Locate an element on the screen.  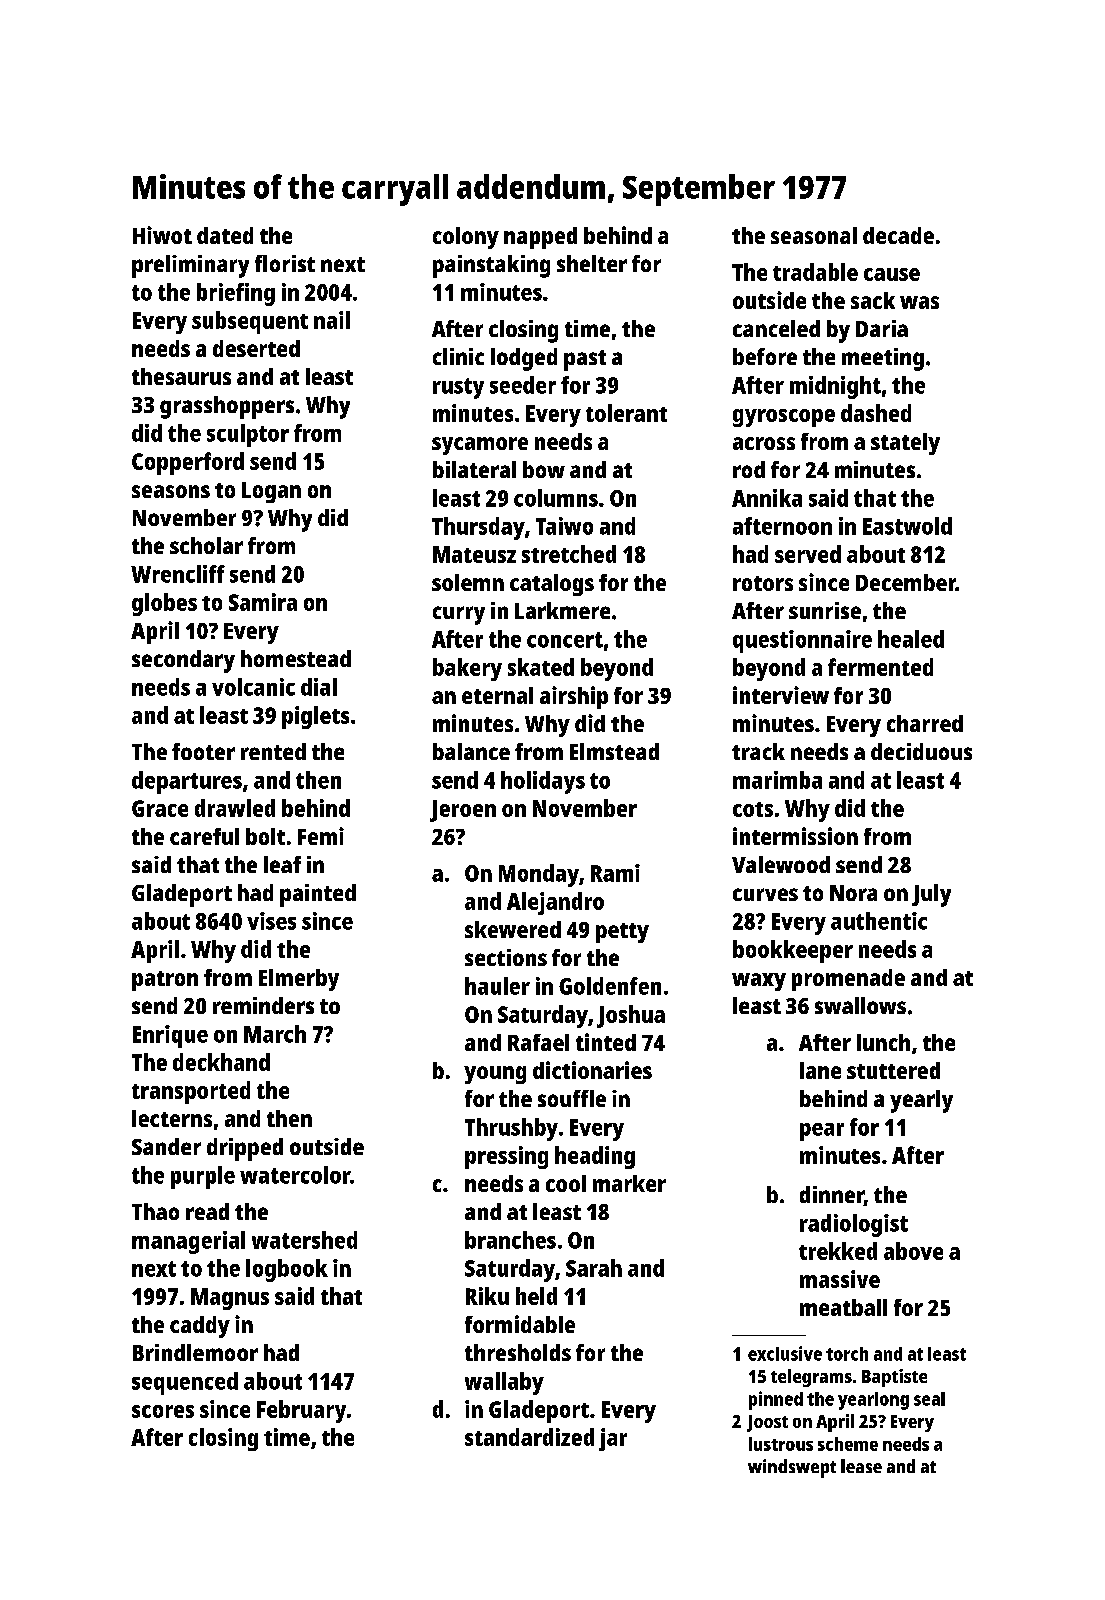
February is located at coordinates (301, 1411).
